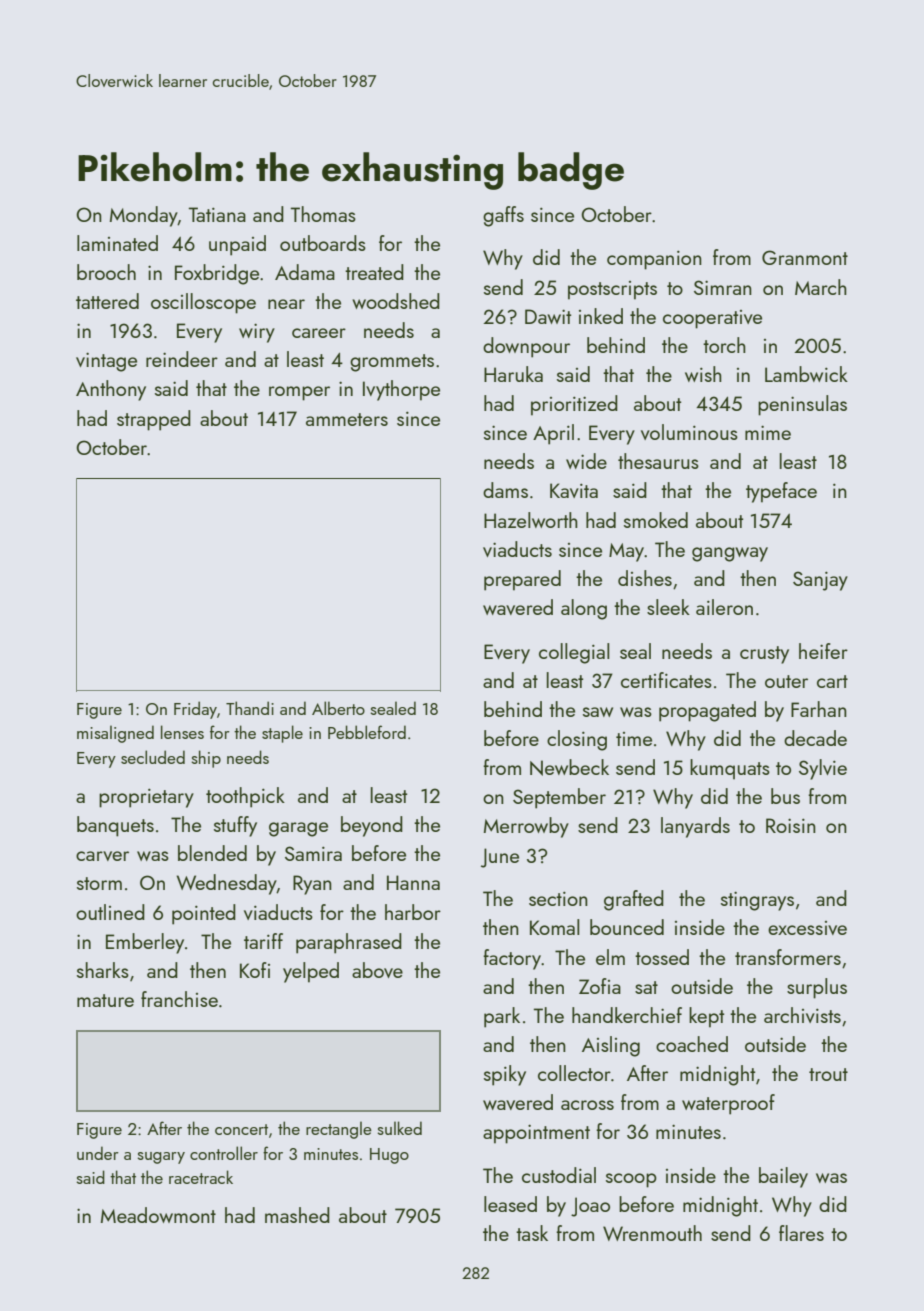  What do you see at coordinates (652, 1233) in the document?
I see `Wrenmouth` at bounding box center [652, 1233].
